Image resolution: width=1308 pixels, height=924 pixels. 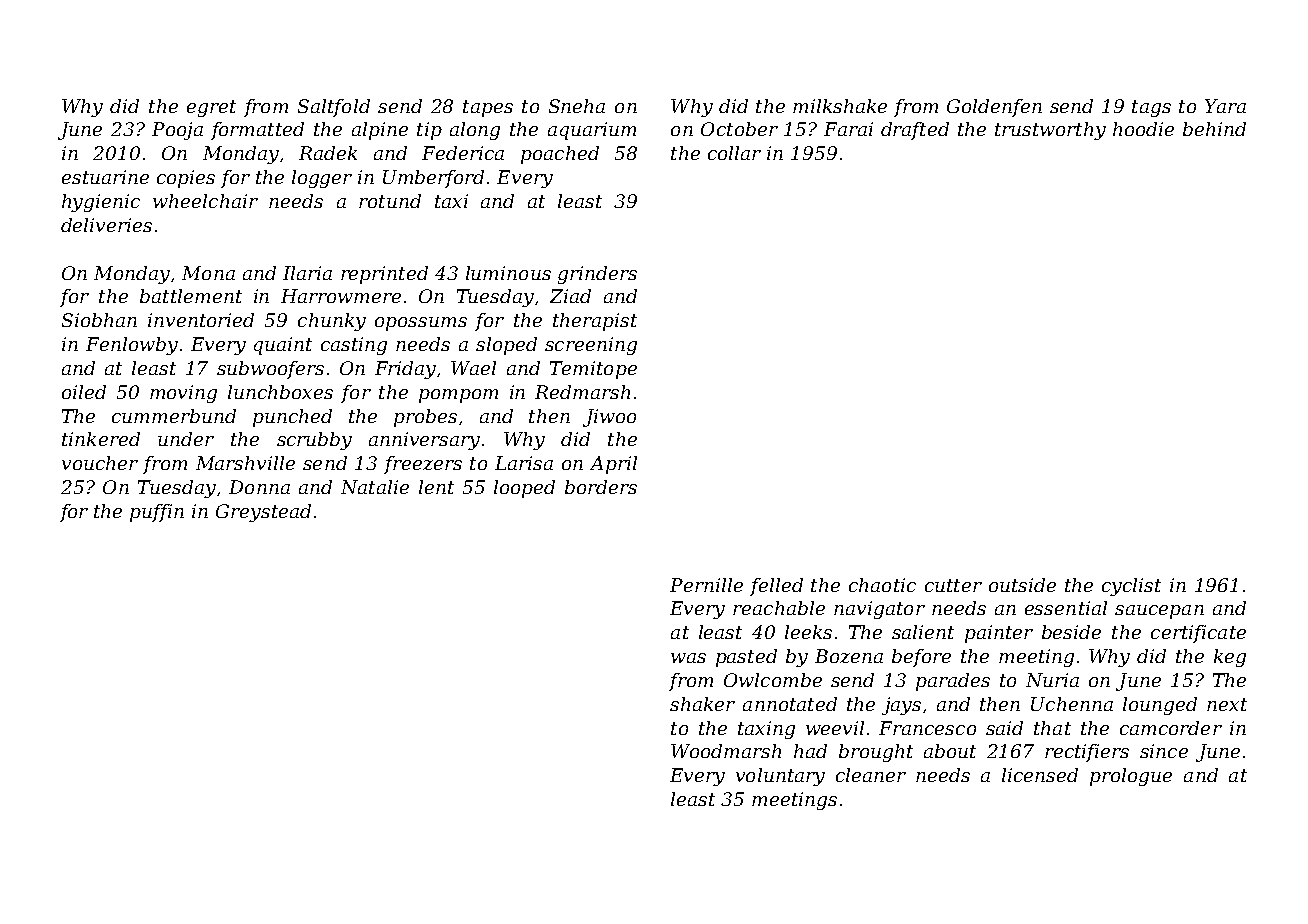 I want to click on voluntary, so click(x=780, y=777).
